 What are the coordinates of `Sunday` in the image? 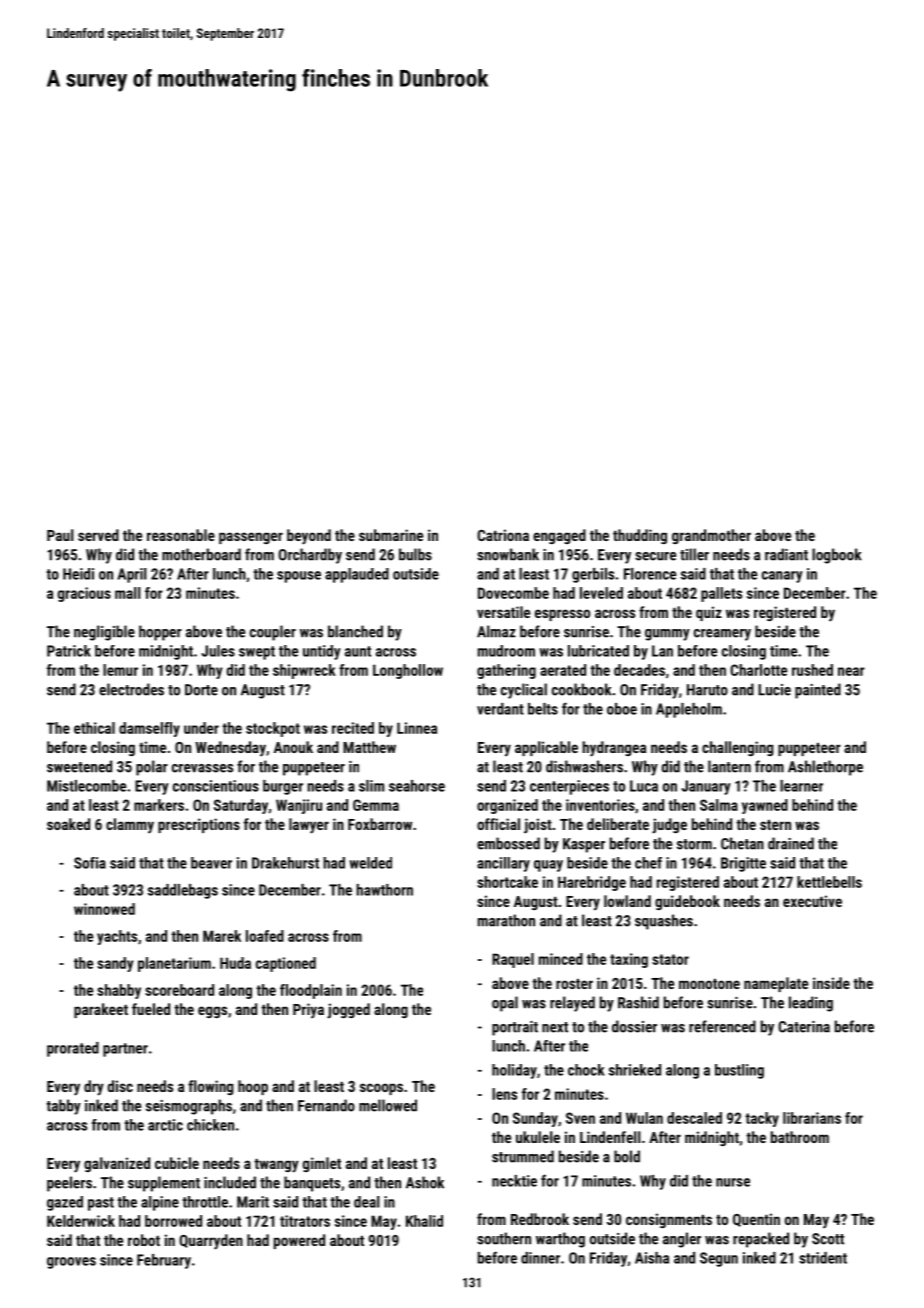 It's located at (535, 1119).
